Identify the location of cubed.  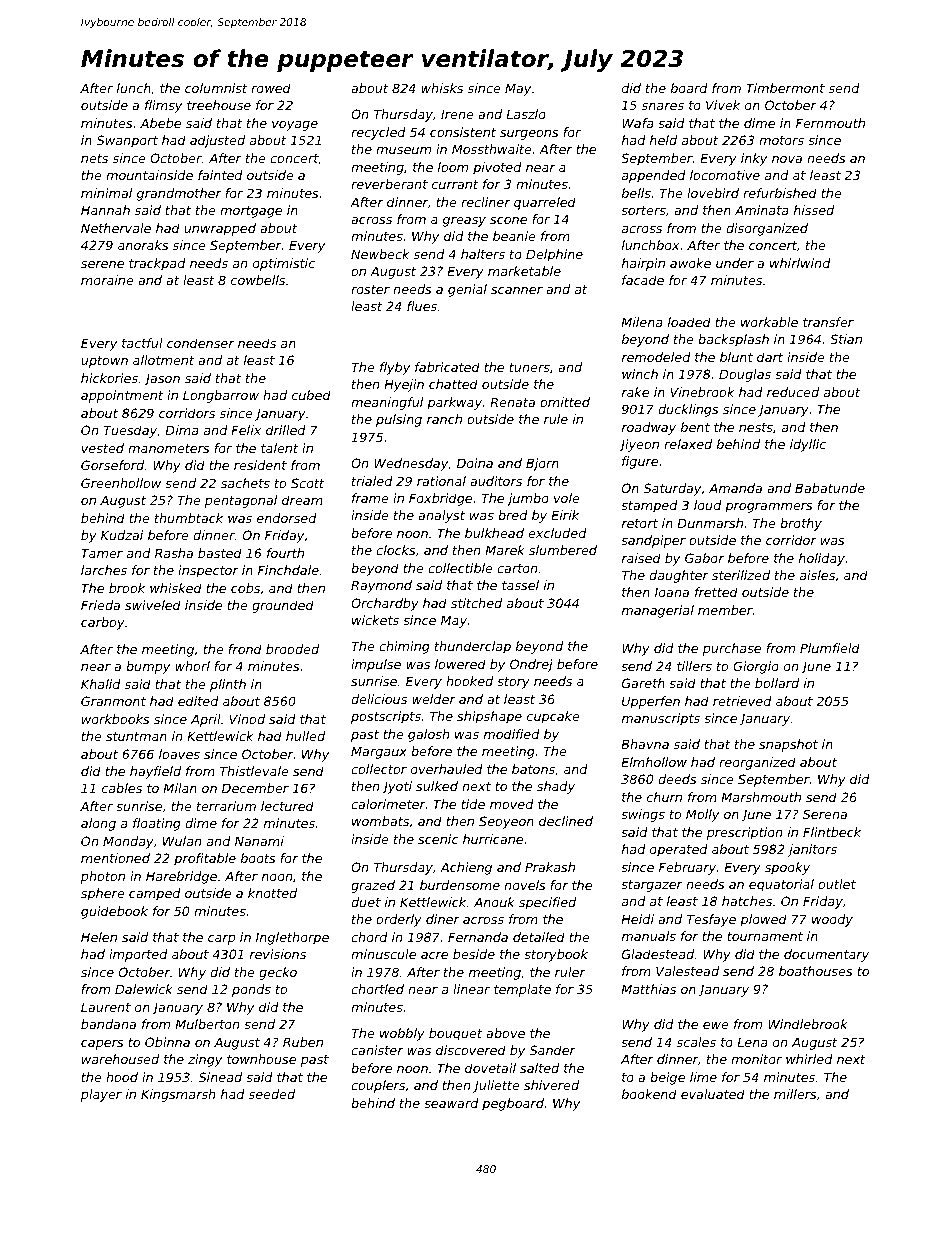
(311, 395).
